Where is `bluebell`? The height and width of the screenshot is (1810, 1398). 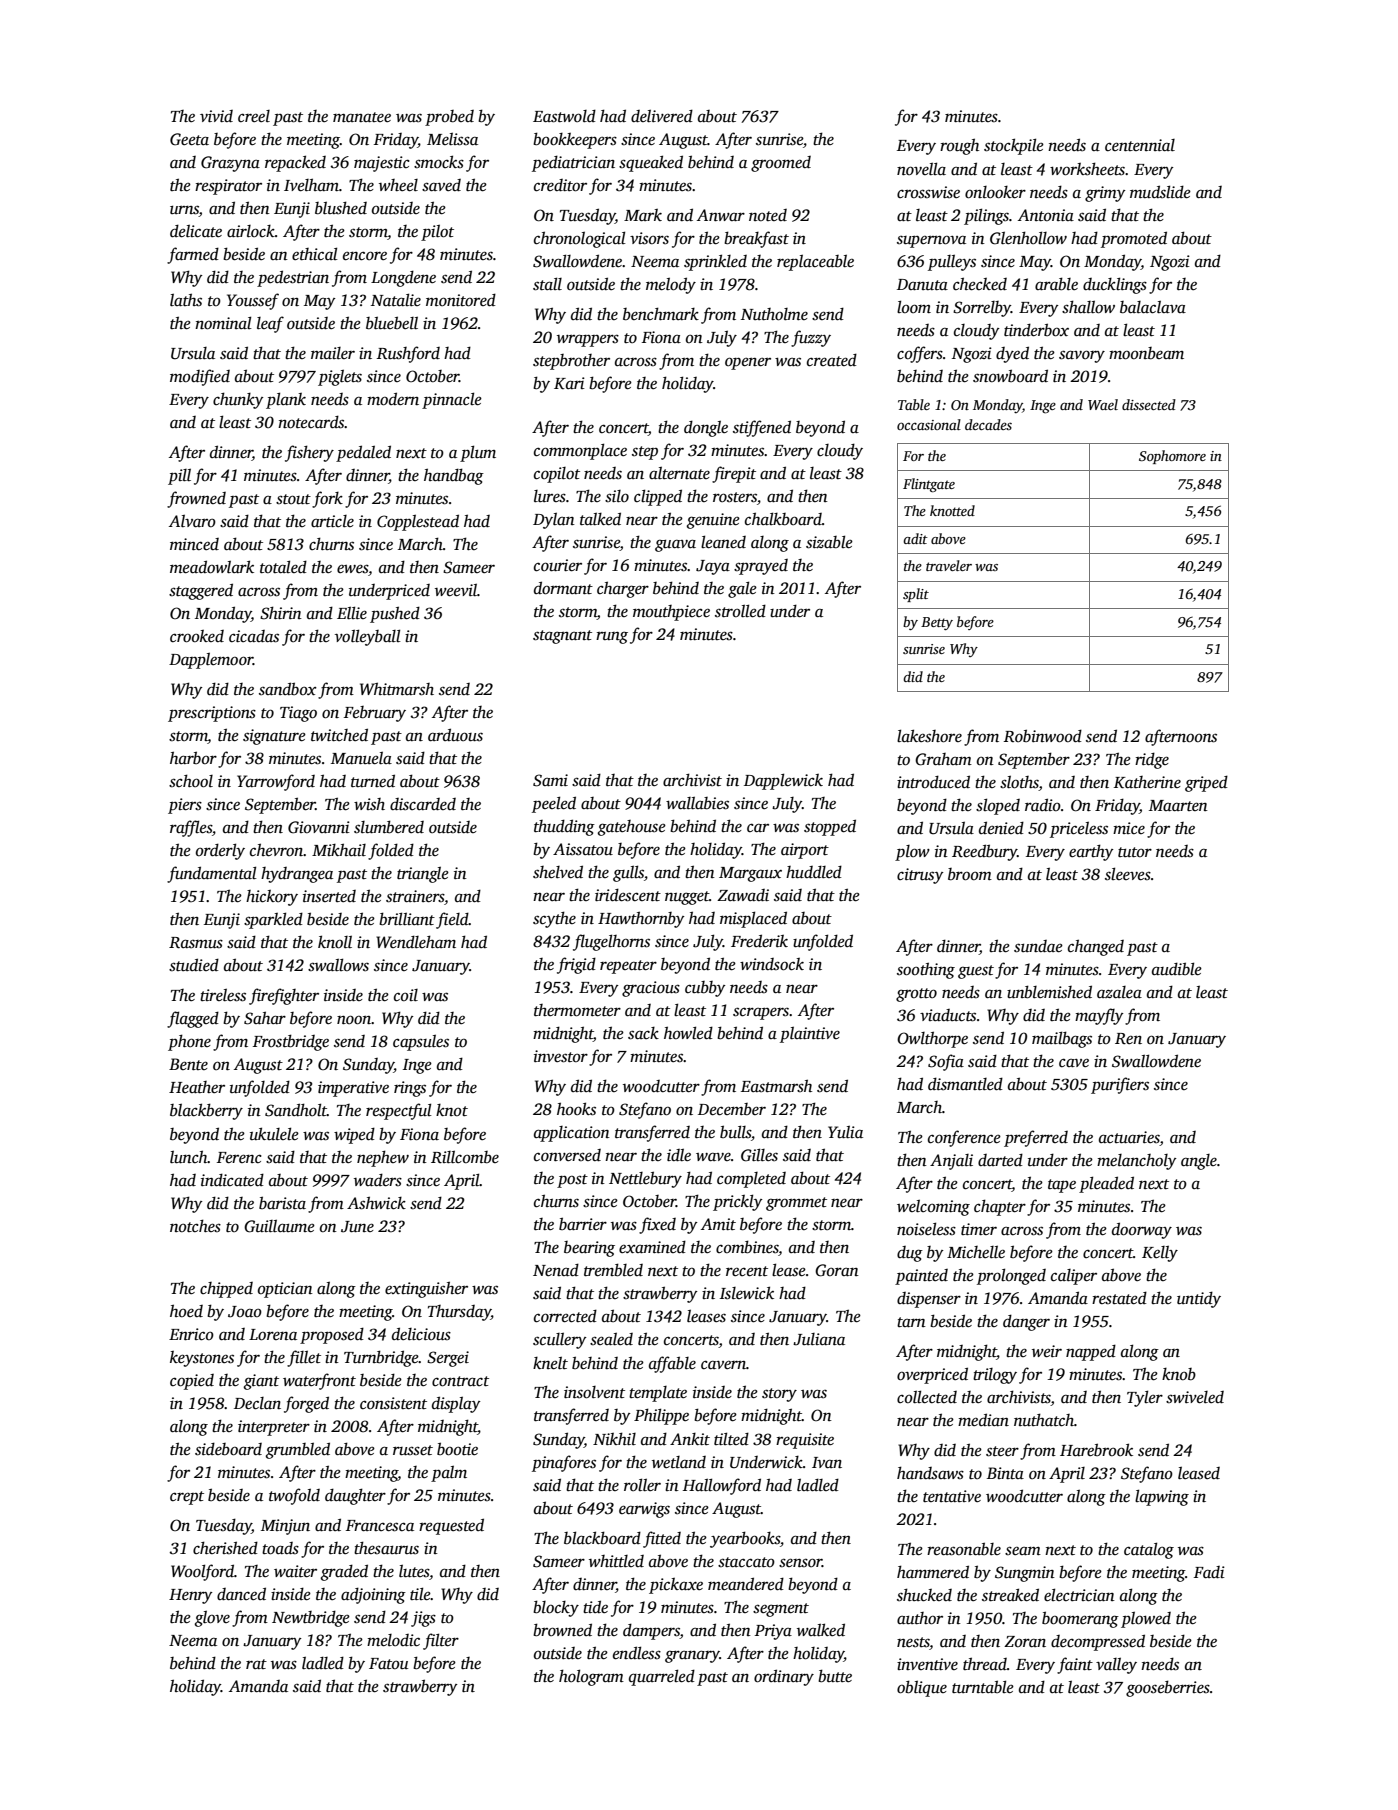 bluebell is located at coordinates (392, 323).
